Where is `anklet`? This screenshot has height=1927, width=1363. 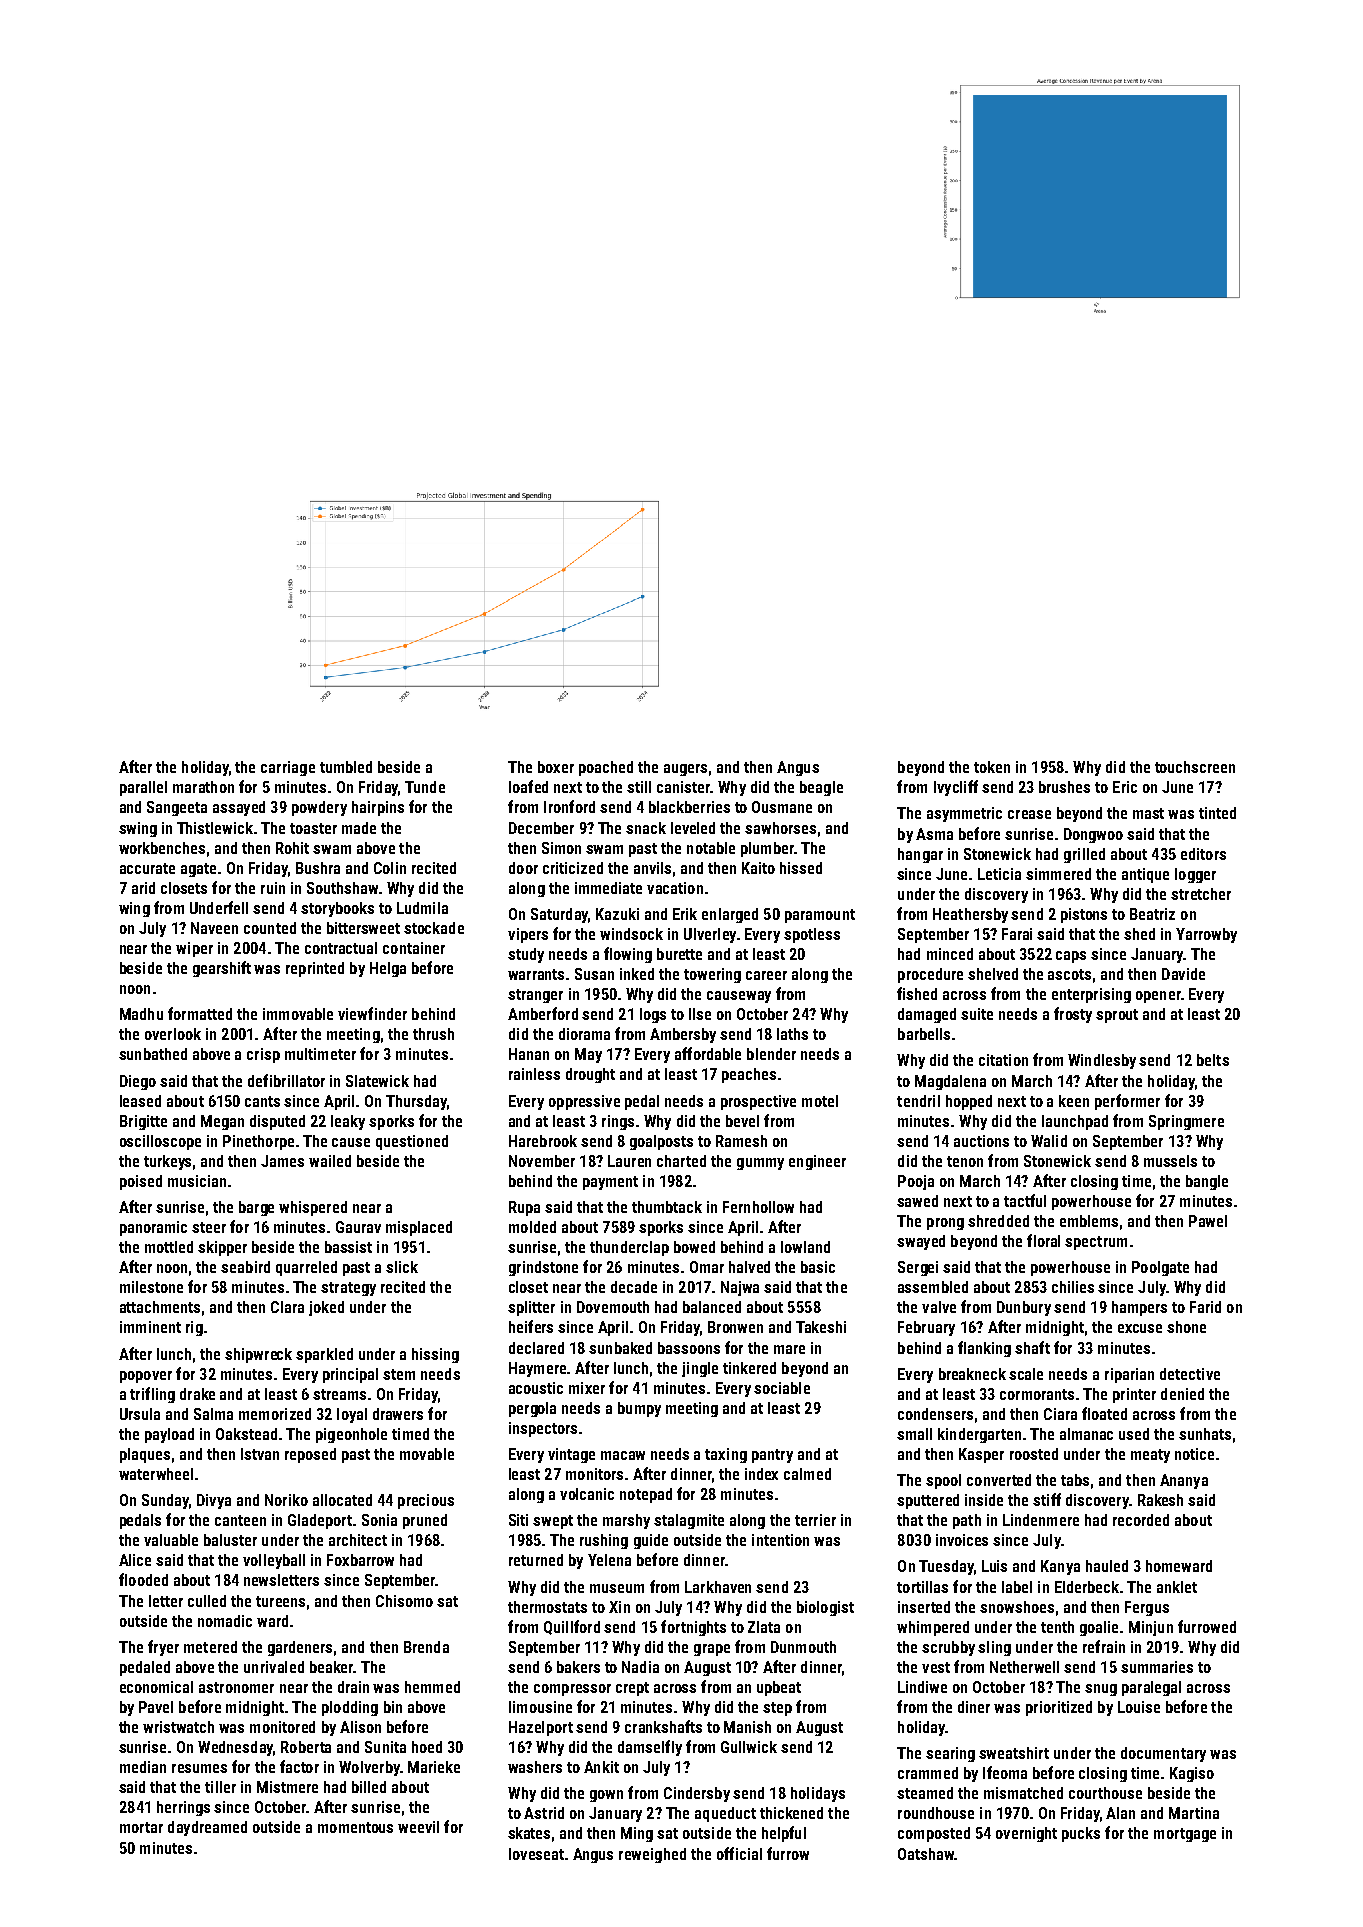
anklet is located at coordinates (1177, 1587).
